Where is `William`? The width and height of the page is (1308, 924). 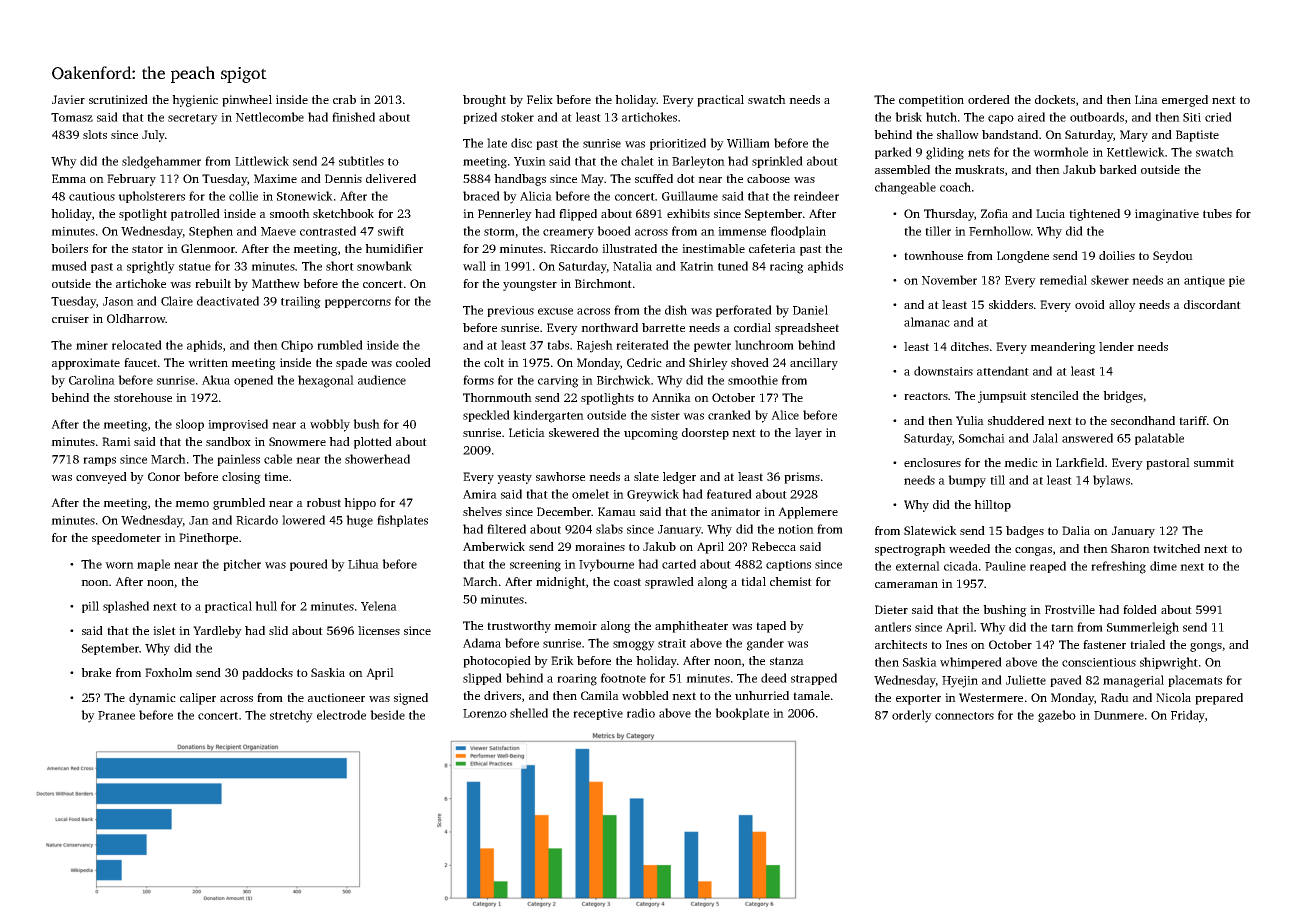 William is located at coordinates (748, 143).
